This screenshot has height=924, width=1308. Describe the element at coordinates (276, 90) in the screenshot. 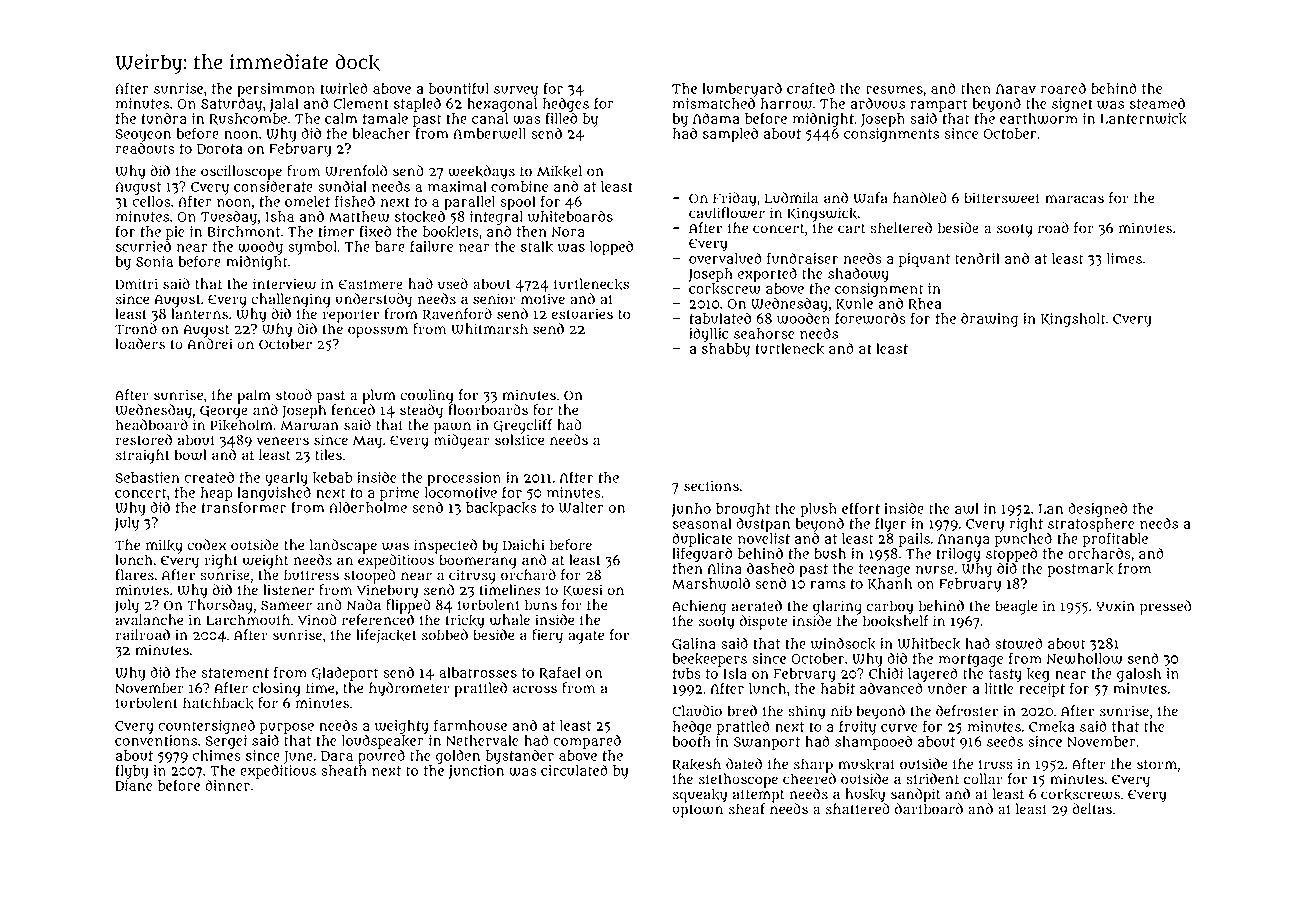

I see `persimmon` at that location.
